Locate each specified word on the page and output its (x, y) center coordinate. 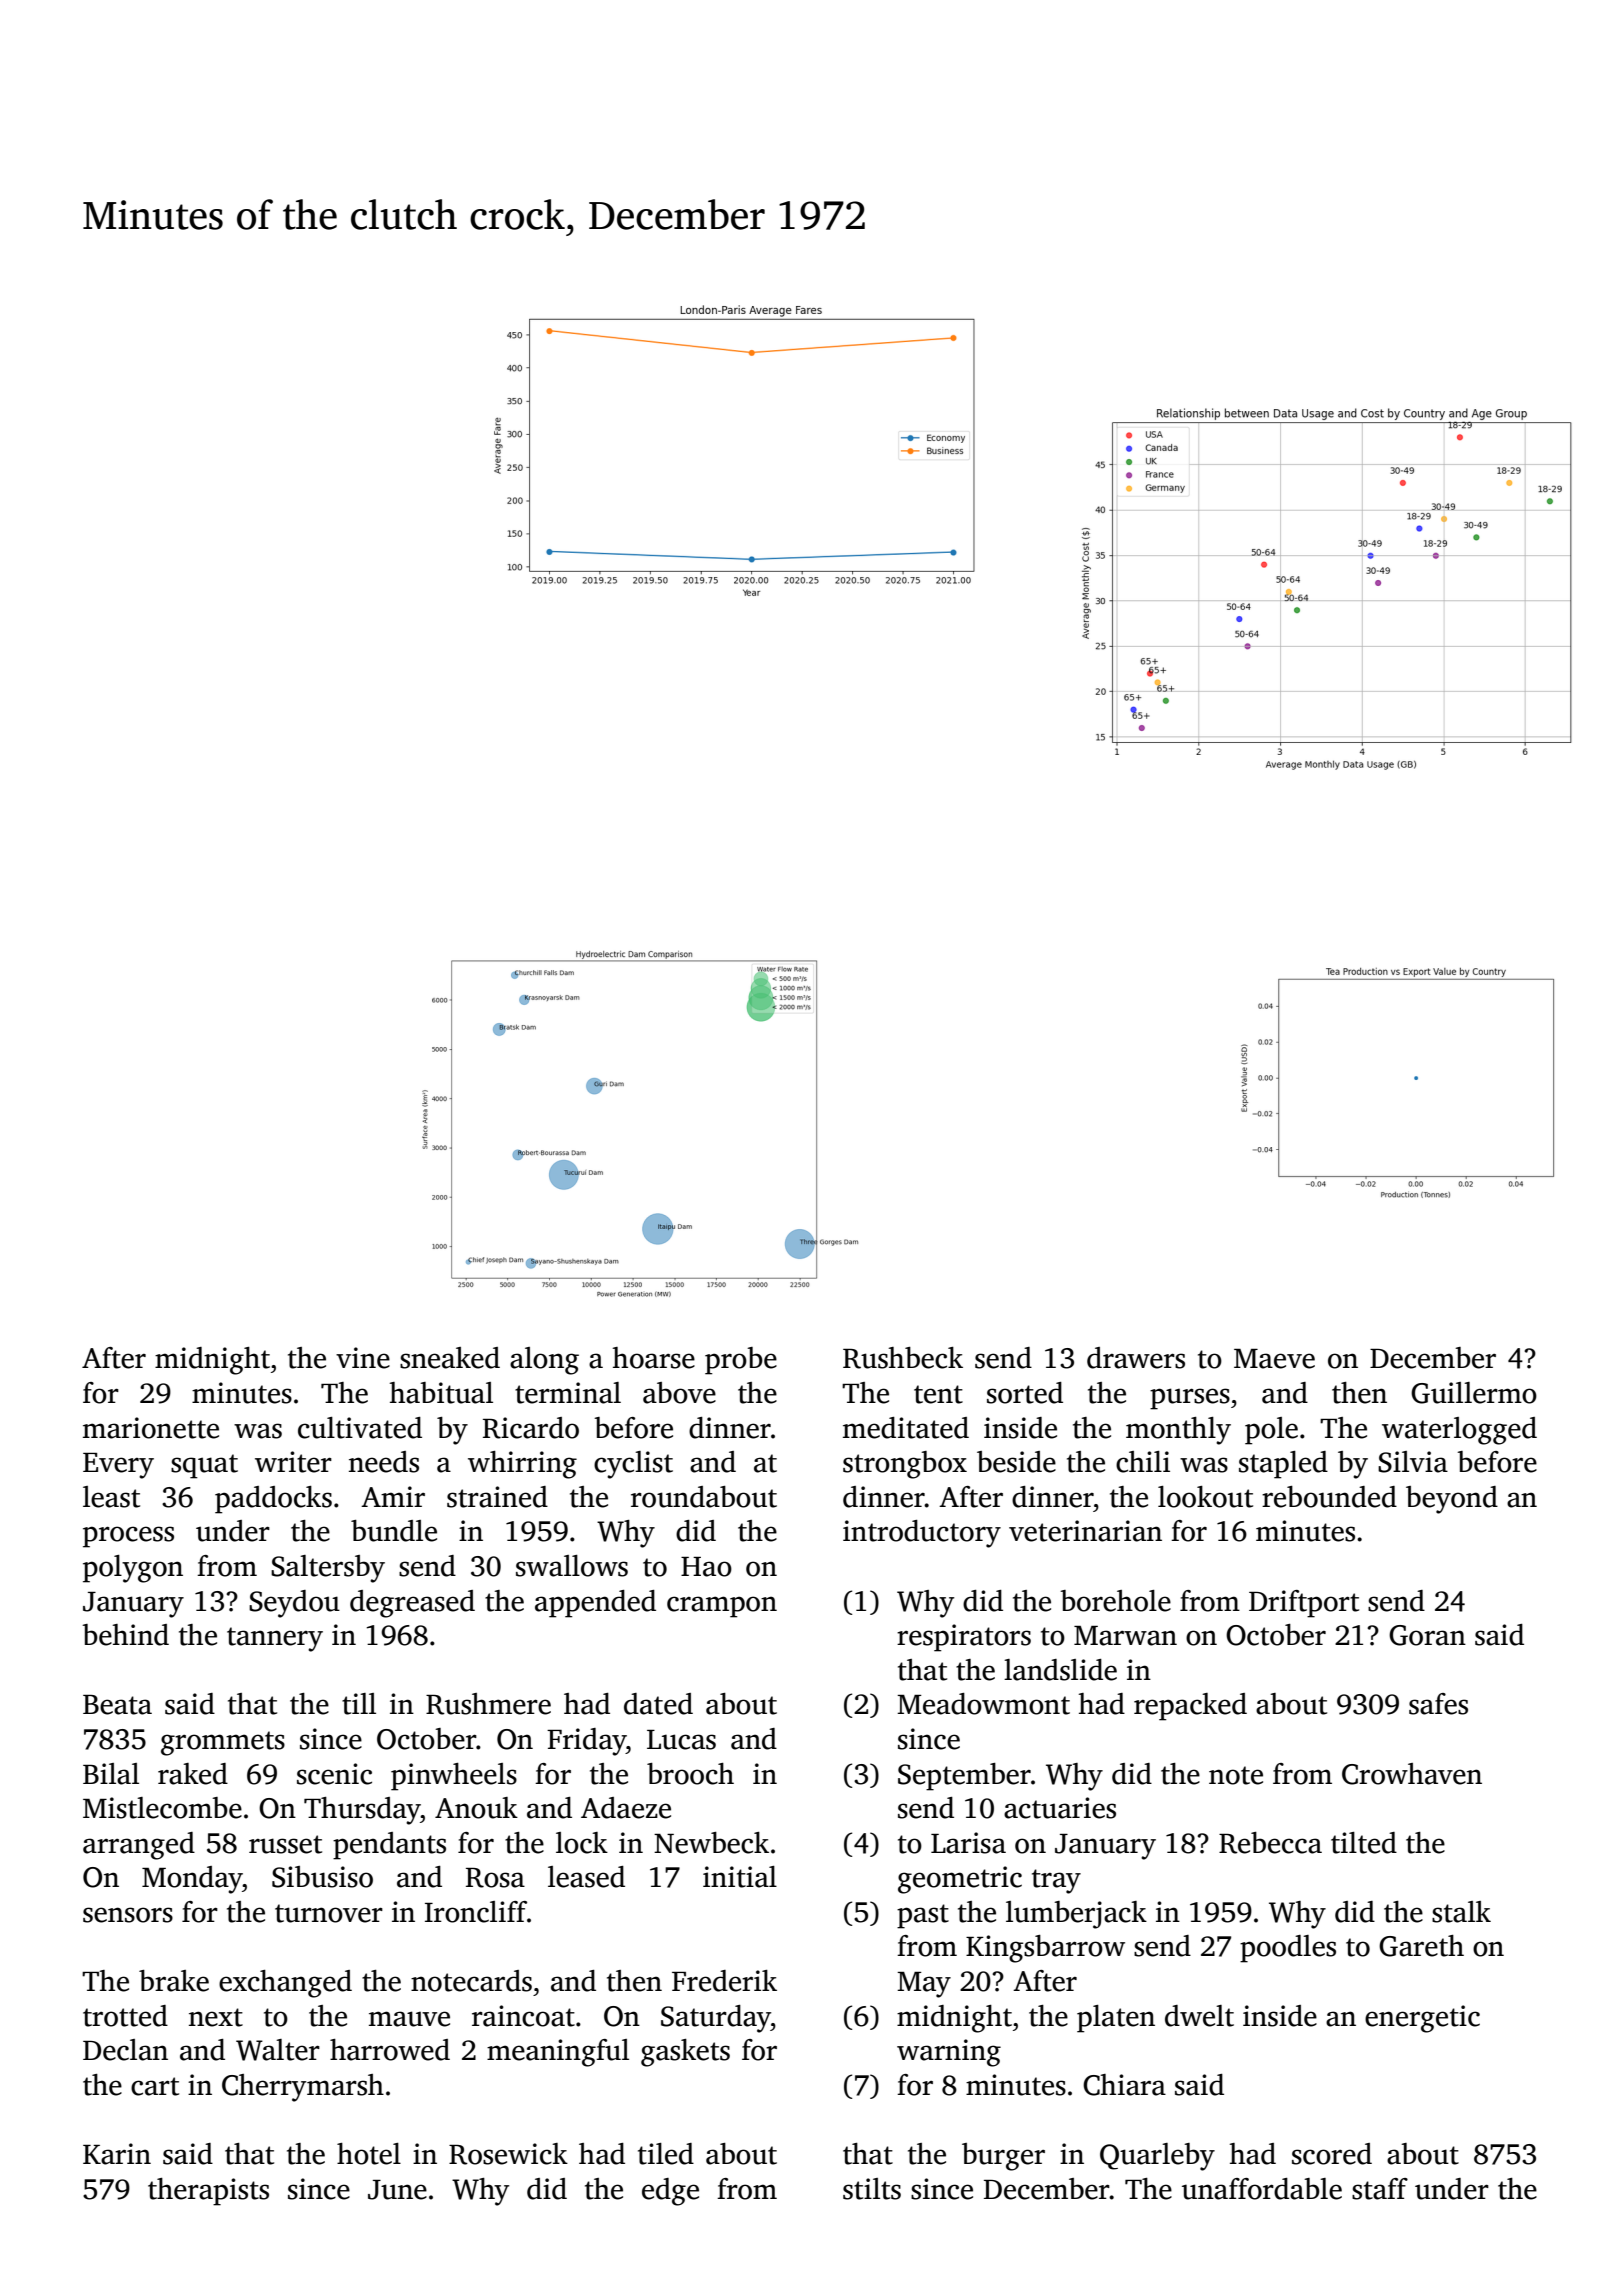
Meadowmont (983, 1704)
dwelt (1199, 2016)
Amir (393, 1496)
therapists (208, 2192)
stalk (1461, 1912)
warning (949, 2053)
